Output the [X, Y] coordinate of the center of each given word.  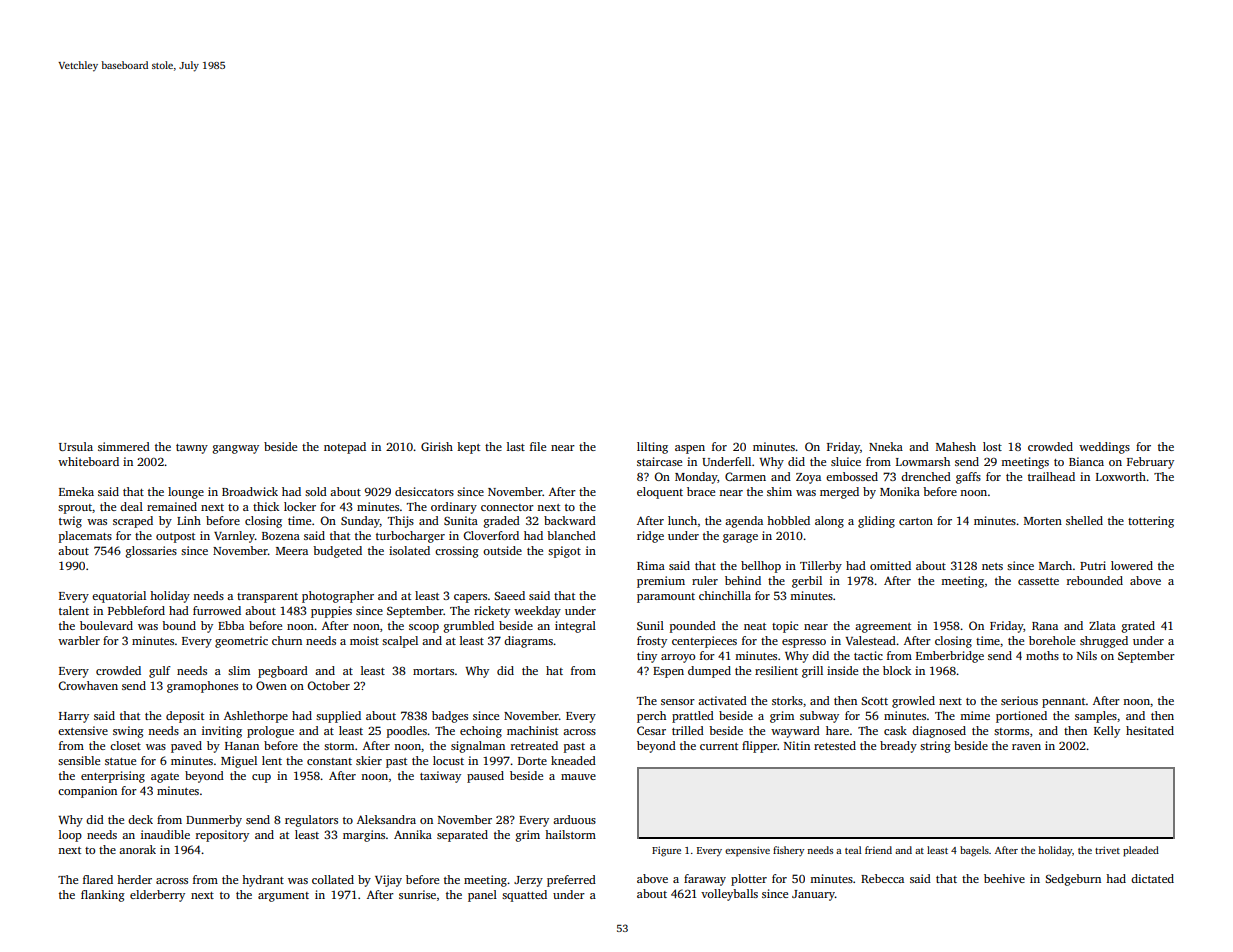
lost [992, 446]
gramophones [202, 687]
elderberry [157, 896]
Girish [437, 446]
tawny [192, 449]
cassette [1038, 581]
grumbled [469, 627]
